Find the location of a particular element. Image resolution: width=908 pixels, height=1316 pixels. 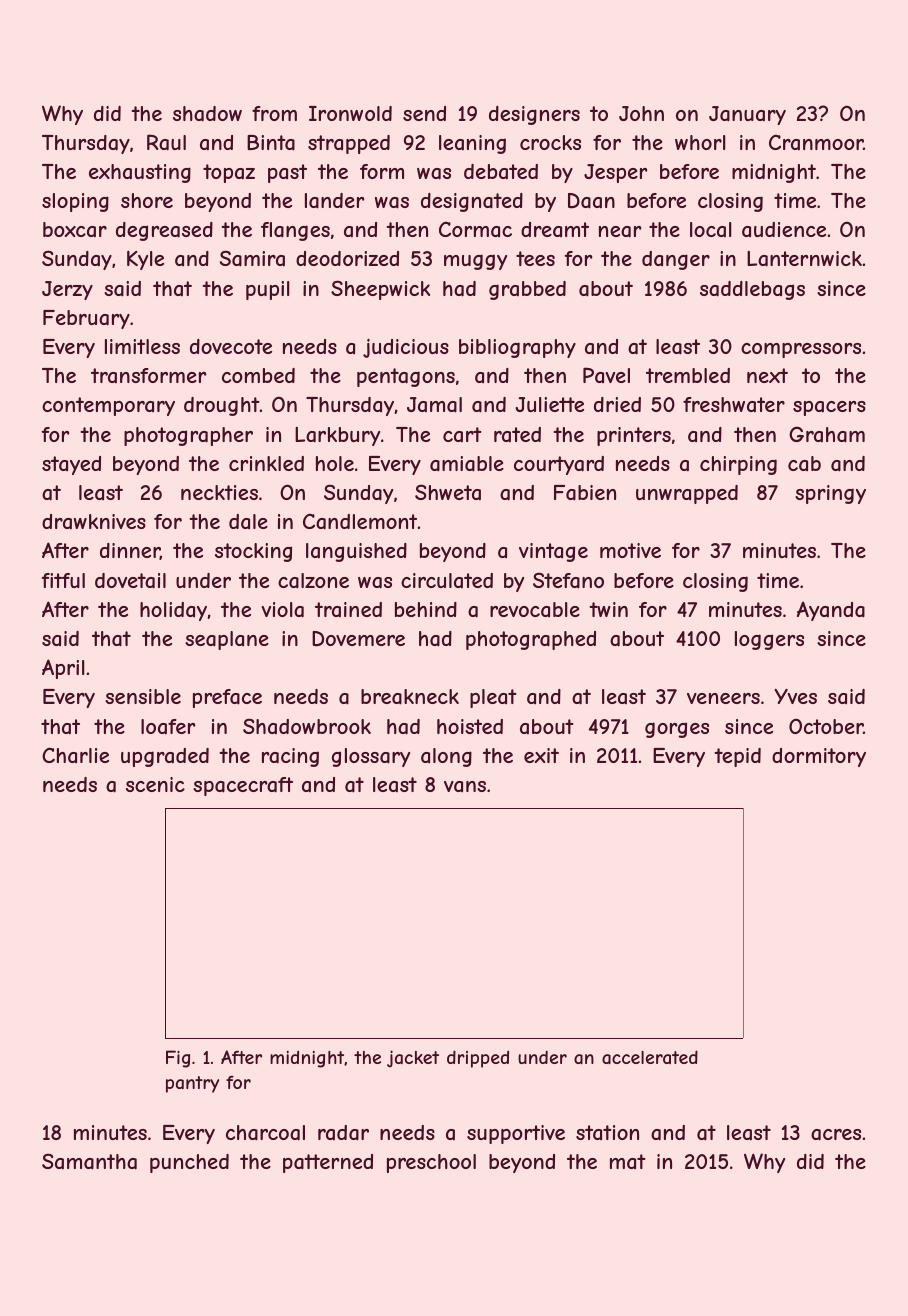

freshwater is located at coordinates (734, 405).
